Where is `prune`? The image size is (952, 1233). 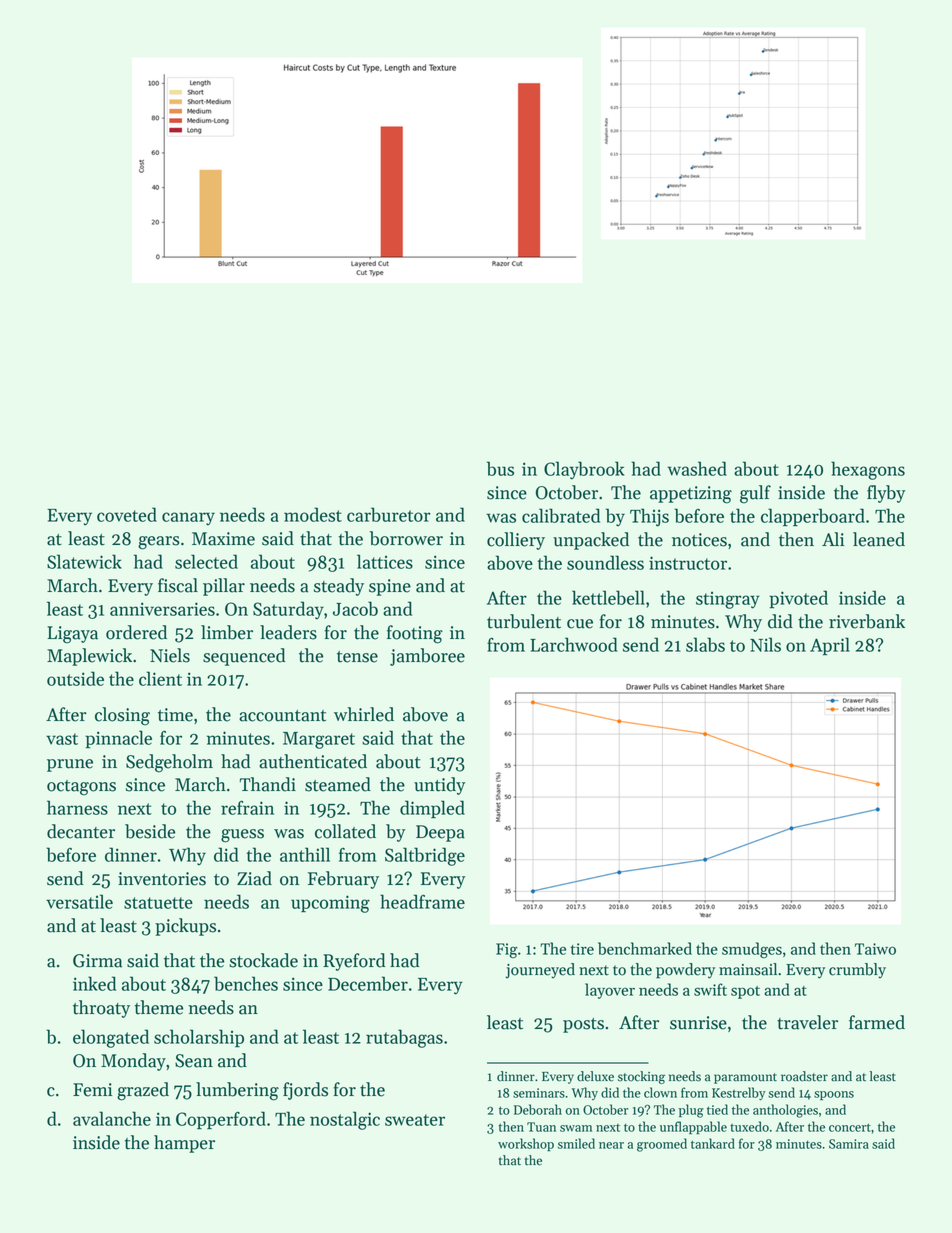 prune is located at coordinates (70, 765).
